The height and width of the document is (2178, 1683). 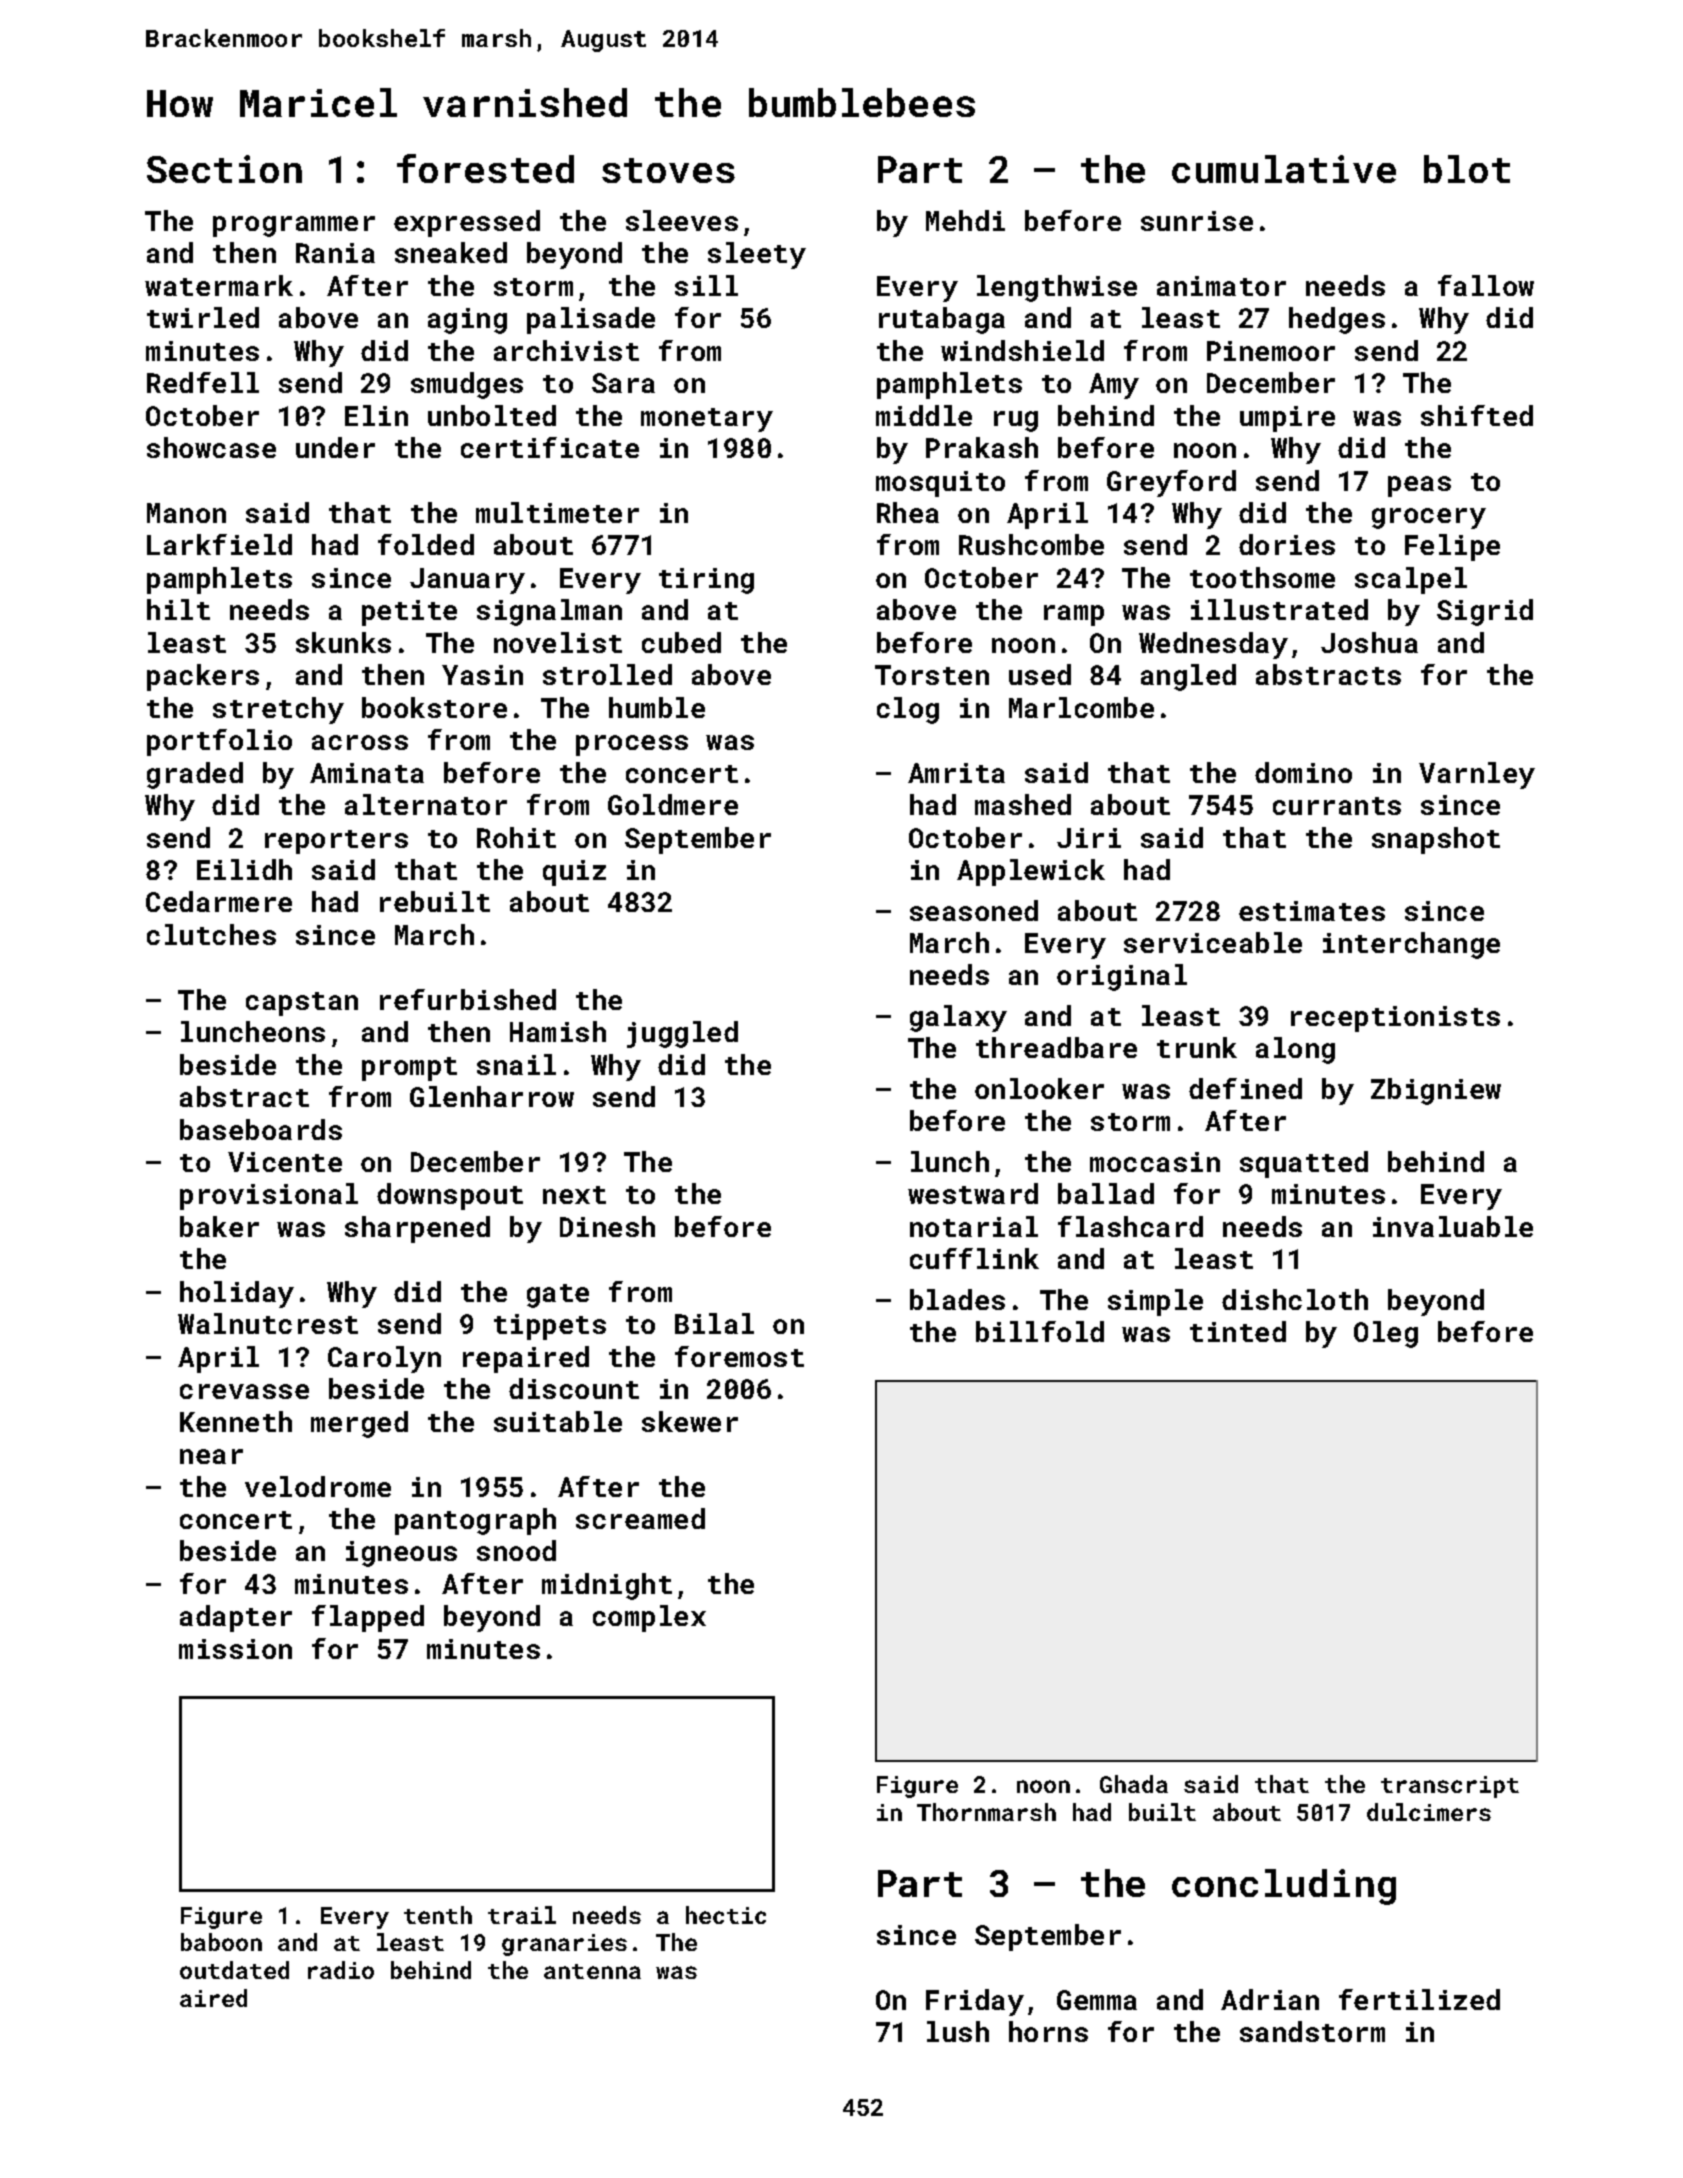 I want to click on aging, so click(x=467, y=321).
